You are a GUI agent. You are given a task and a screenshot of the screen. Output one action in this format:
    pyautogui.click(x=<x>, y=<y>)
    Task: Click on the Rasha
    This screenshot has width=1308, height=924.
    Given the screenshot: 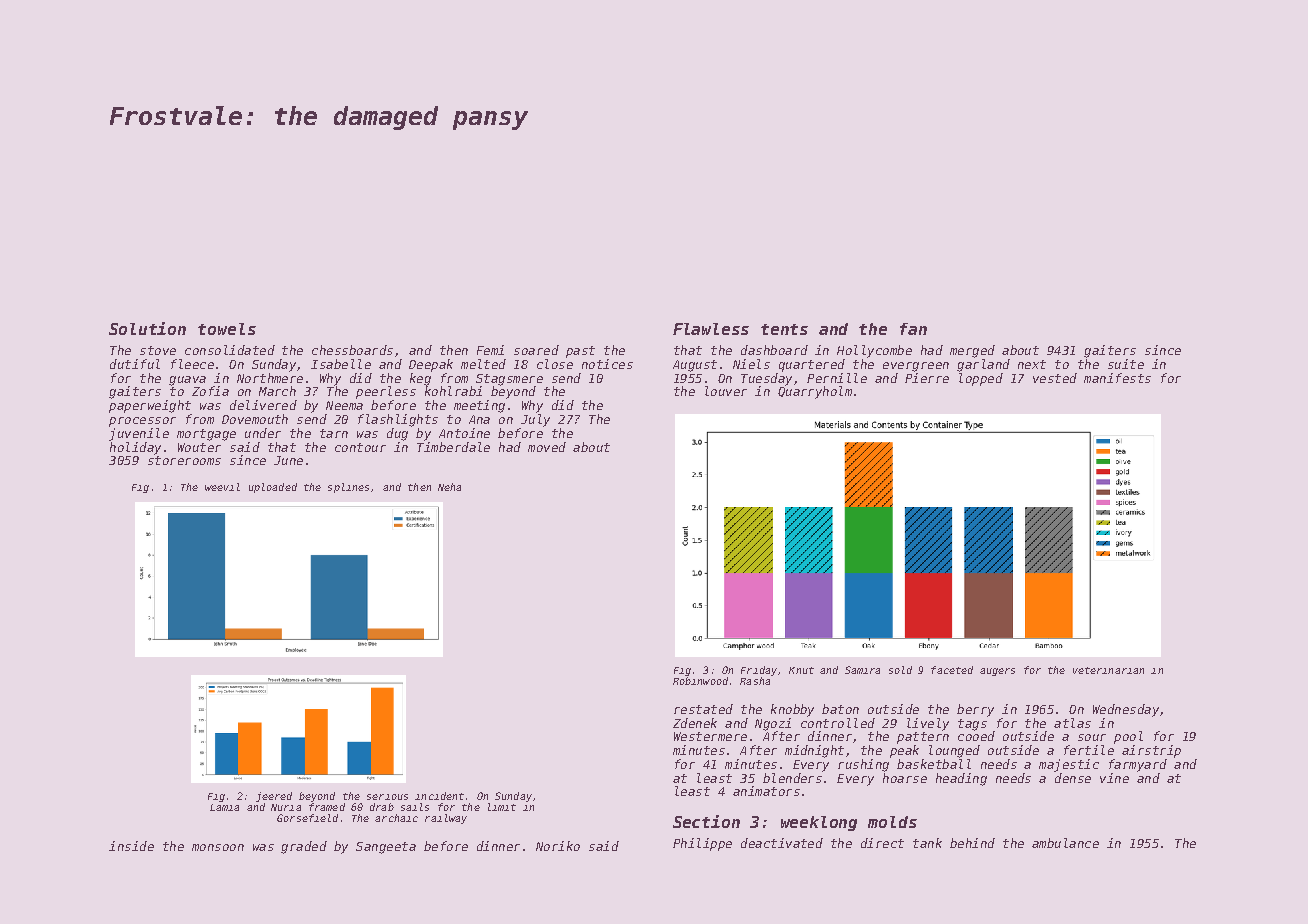 What is the action you would take?
    pyautogui.click(x=755, y=681)
